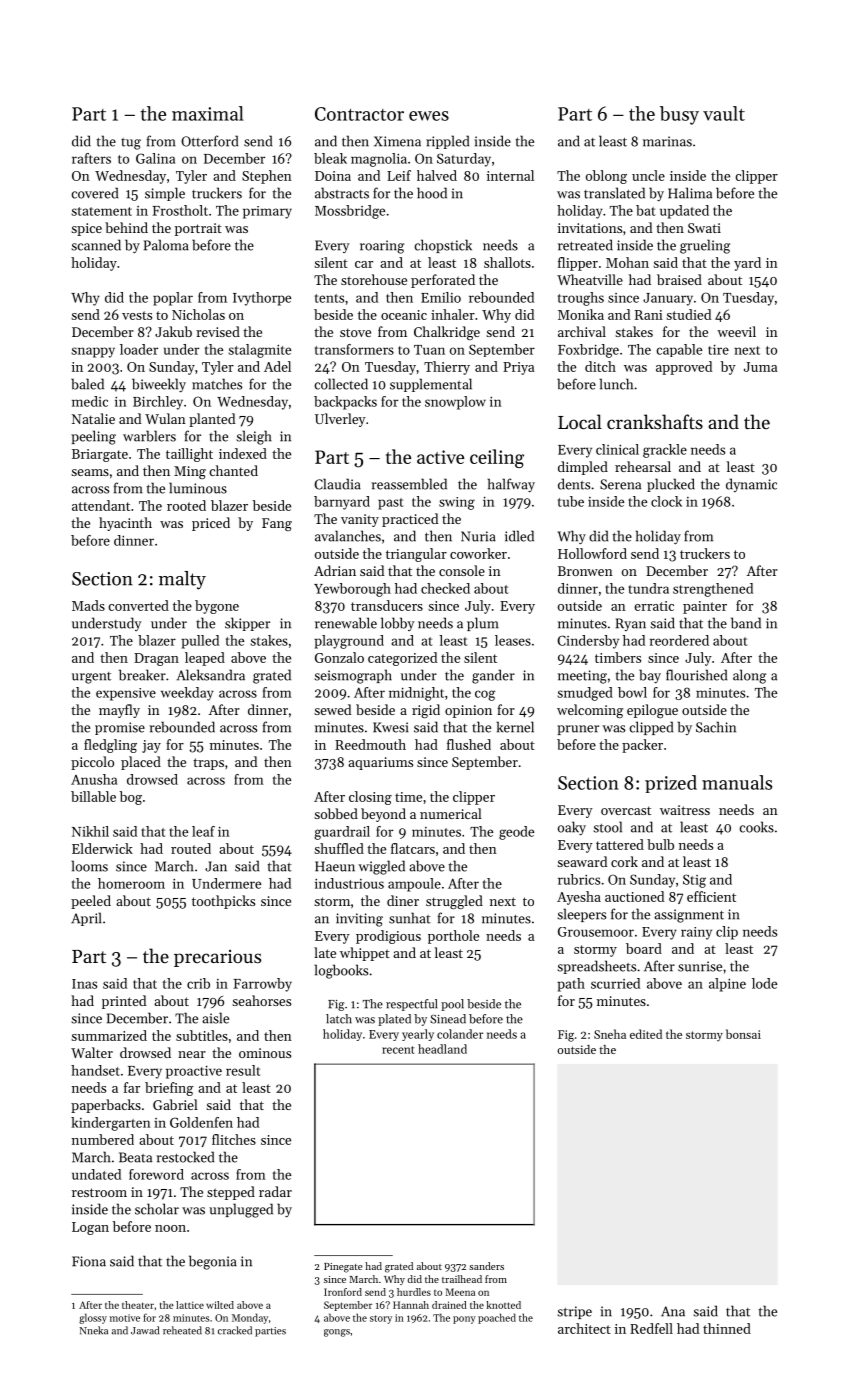 This screenshot has height=1400, width=849. I want to click on Aleksandra, so click(211, 675).
